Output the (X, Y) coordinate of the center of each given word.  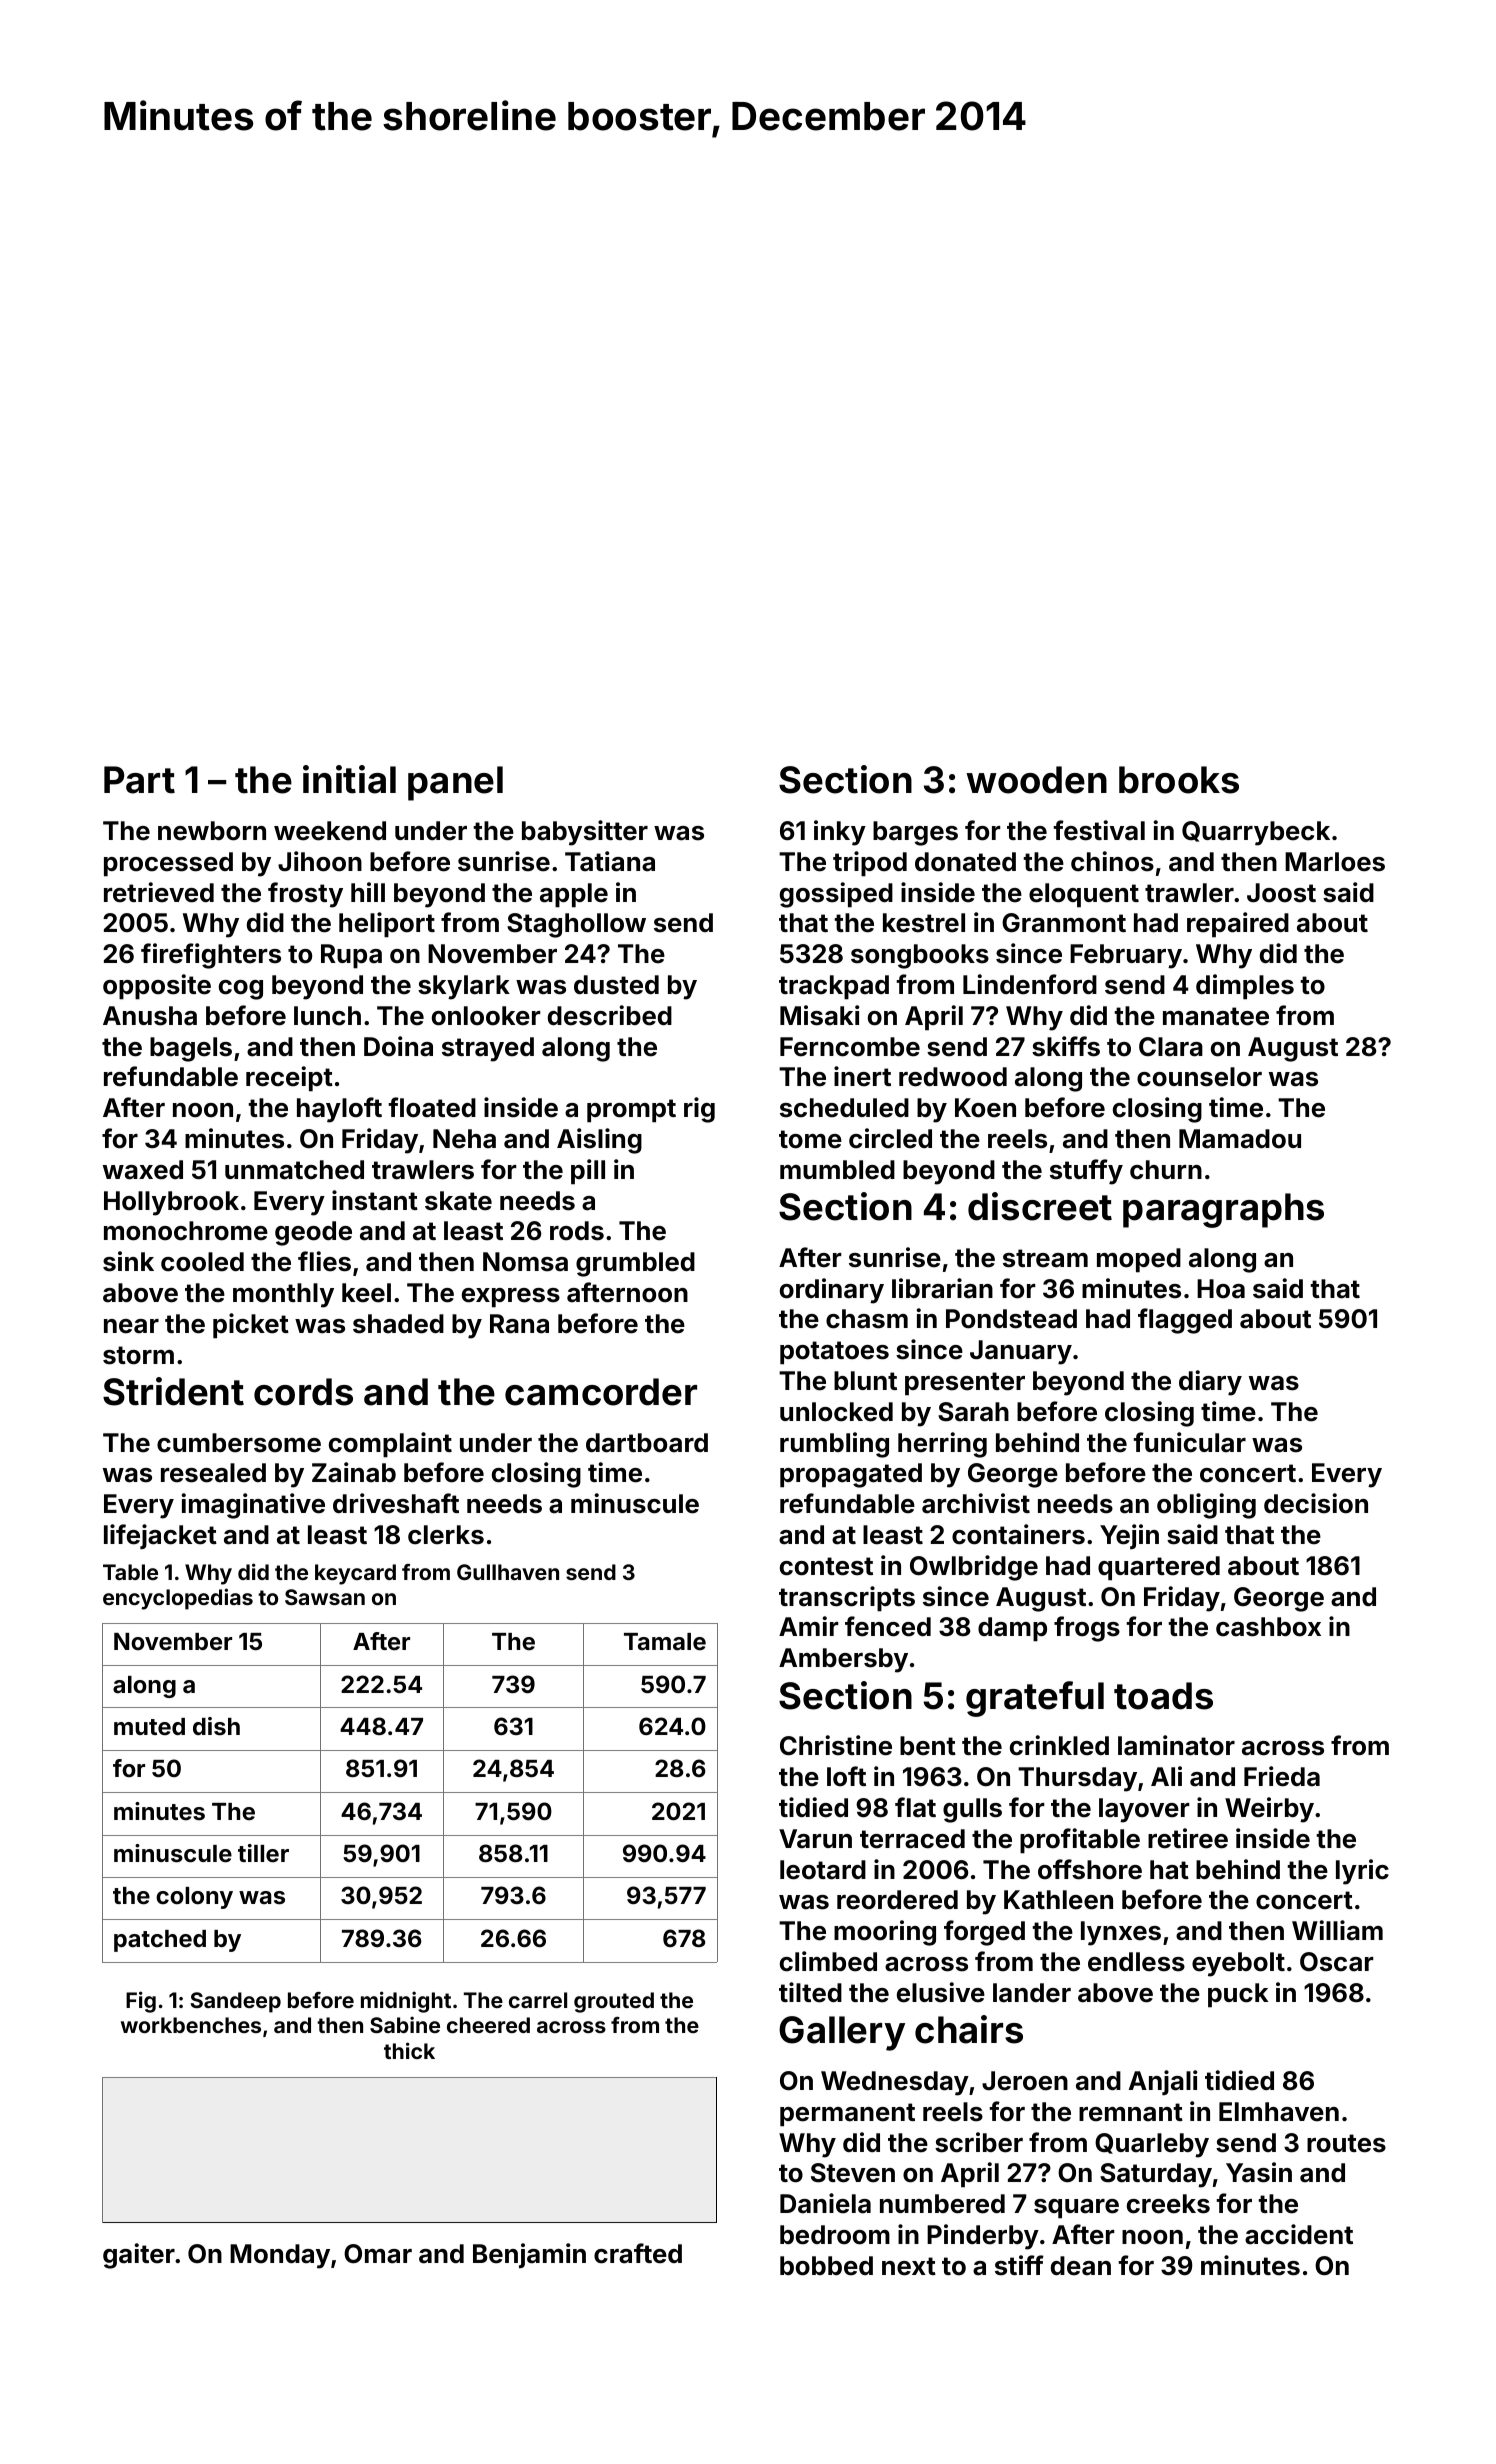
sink (128, 1261)
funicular (1189, 1442)
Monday (280, 2256)
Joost (1281, 893)
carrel (538, 2000)
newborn (212, 831)
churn (1166, 1170)
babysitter (585, 833)
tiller (263, 1853)
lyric (1362, 1872)
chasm (867, 1319)
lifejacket (160, 1536)
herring (942, 1445)
